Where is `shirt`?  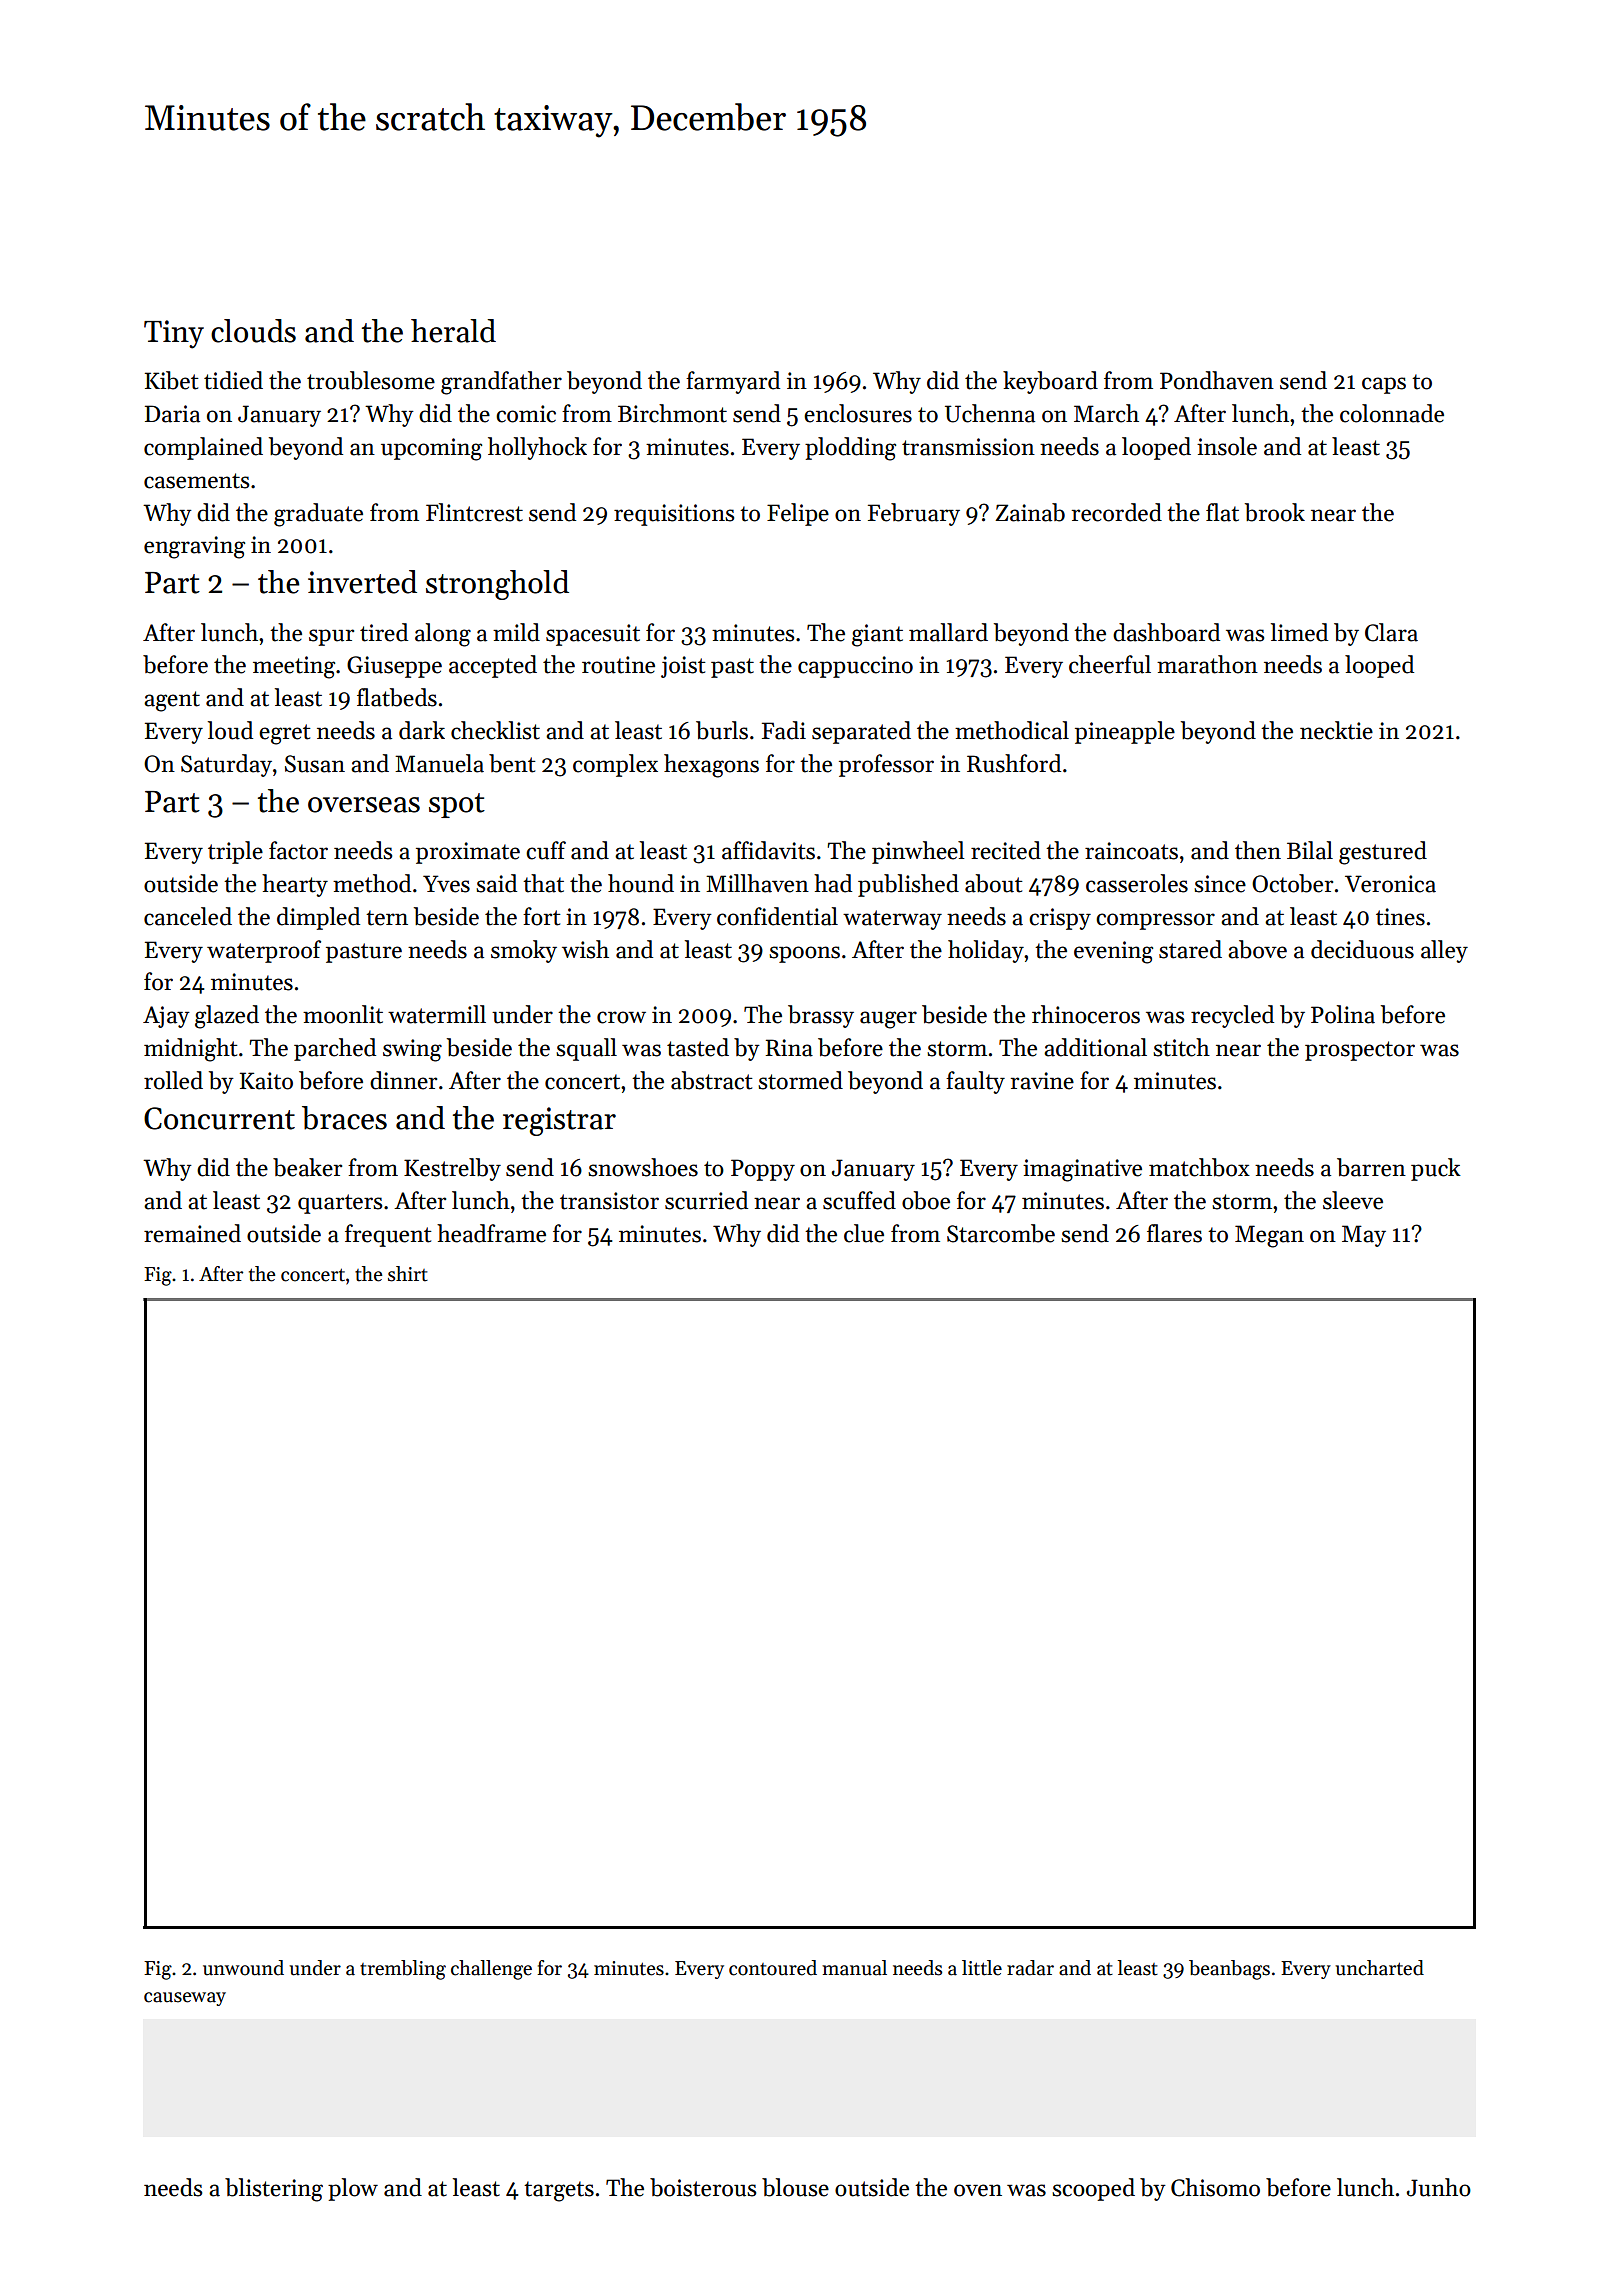 shirt is located at coordinates (408, 1274).
